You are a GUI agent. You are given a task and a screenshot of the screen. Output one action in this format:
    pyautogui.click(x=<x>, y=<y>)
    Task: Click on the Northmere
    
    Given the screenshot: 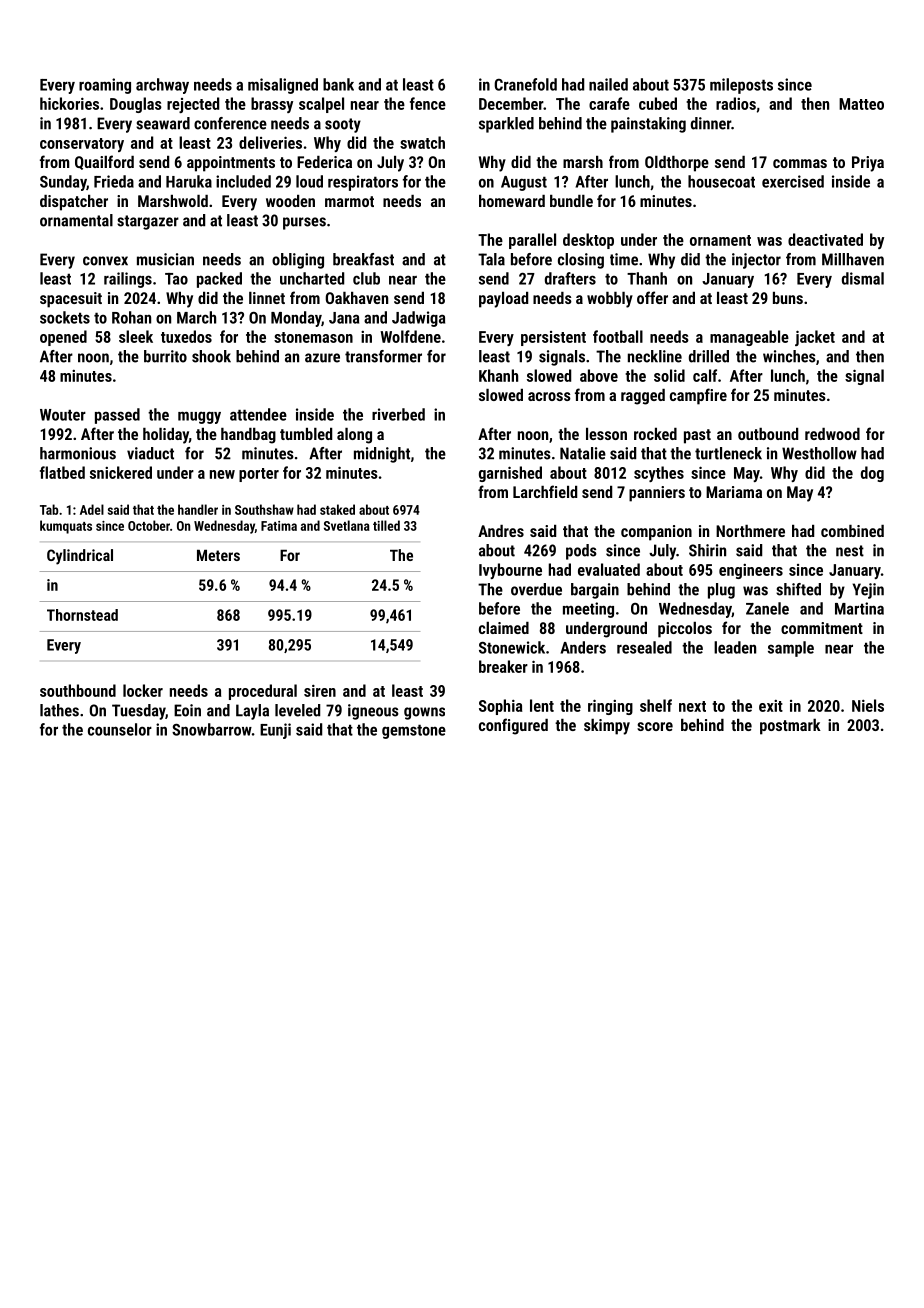 What is the action you would take?
    pyautogui.click(x=750, y=531)
